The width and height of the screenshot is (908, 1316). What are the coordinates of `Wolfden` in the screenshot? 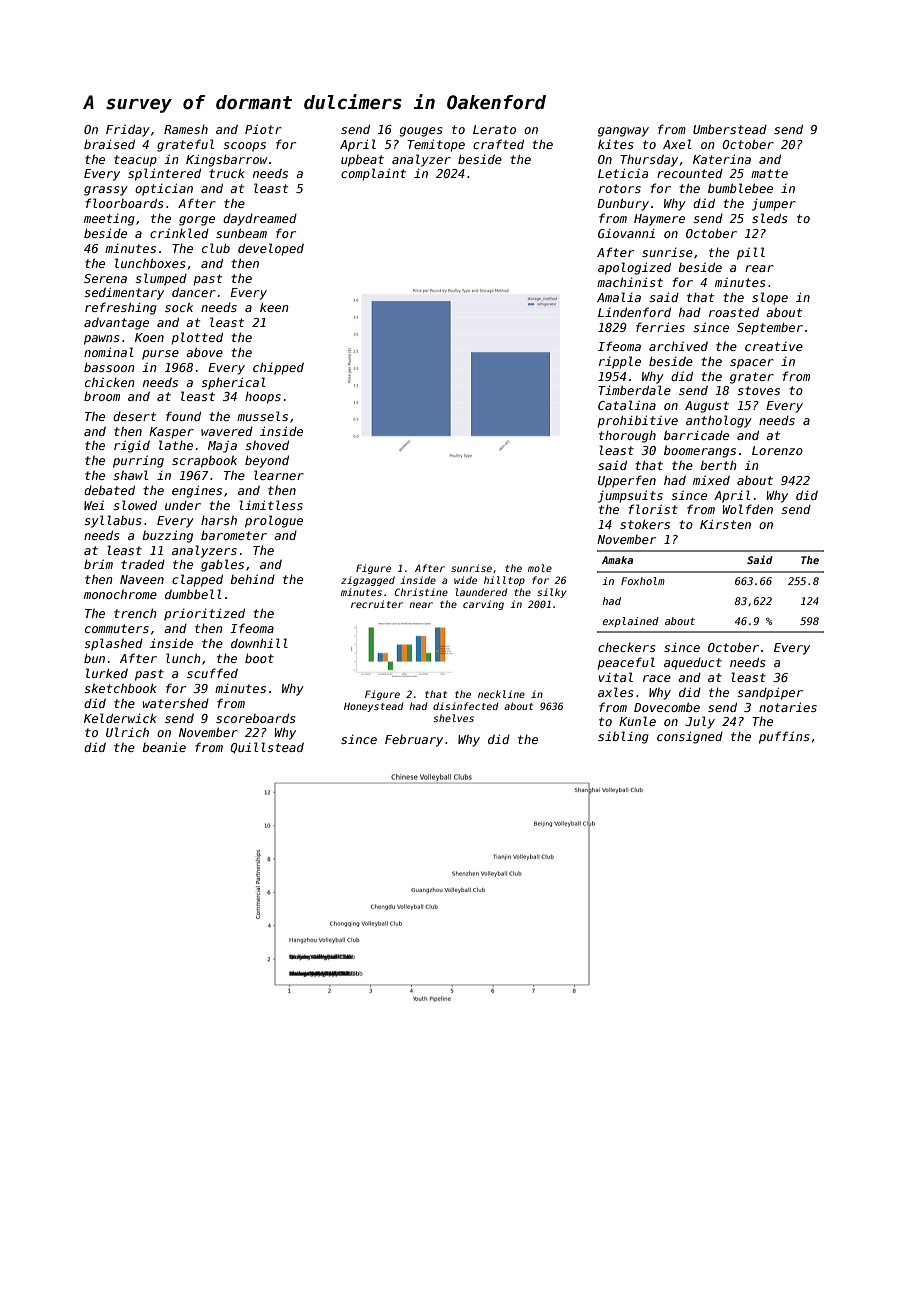 It's located at (747, 509).
